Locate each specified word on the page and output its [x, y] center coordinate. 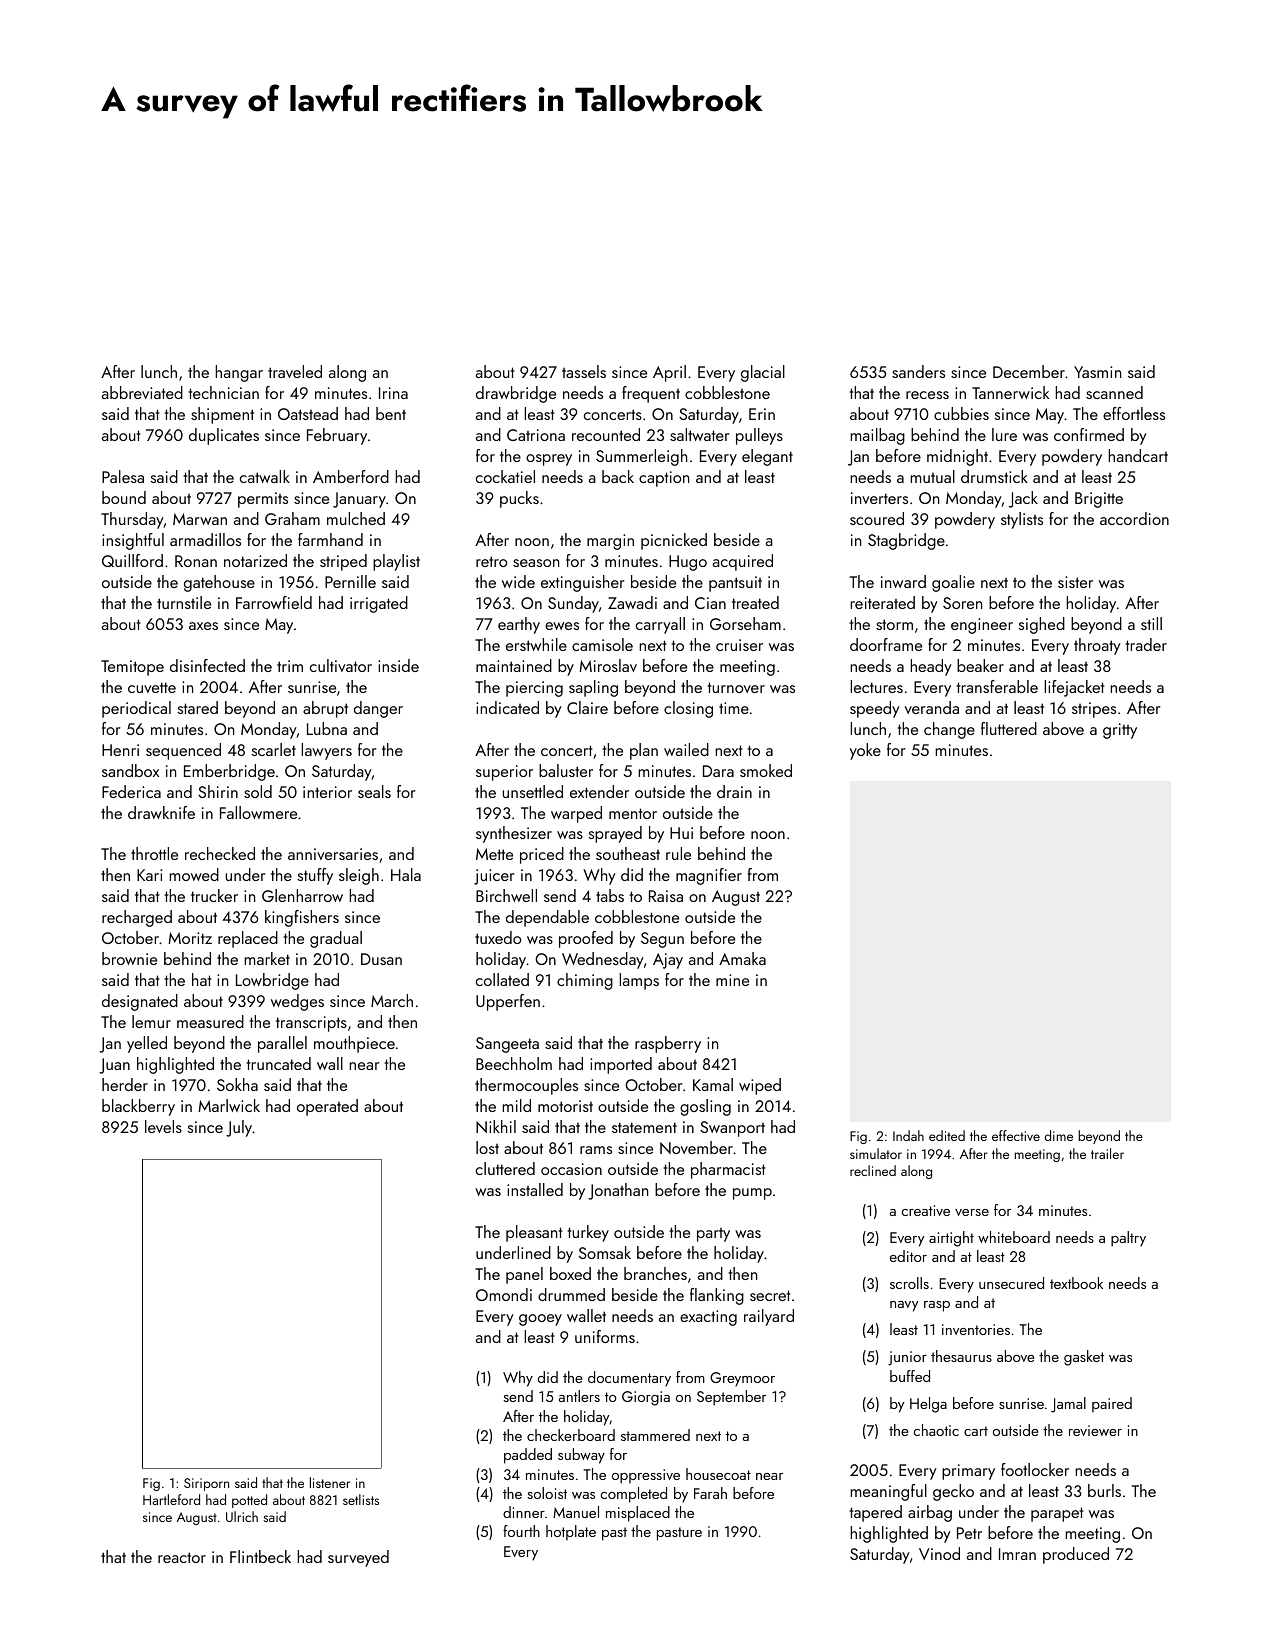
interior [327, 792]
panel [524, 1275]
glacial [763, 373]
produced [1076, 1555]
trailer [1107, 1153]
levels [163, 1126]
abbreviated [142, 392]
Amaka [742, 958]
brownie [129, 958]
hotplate [571, 1532]
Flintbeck [260, 1556]
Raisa [666, 896]
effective [1016, 1135]
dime [1059, 1135]
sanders [918, 371]
